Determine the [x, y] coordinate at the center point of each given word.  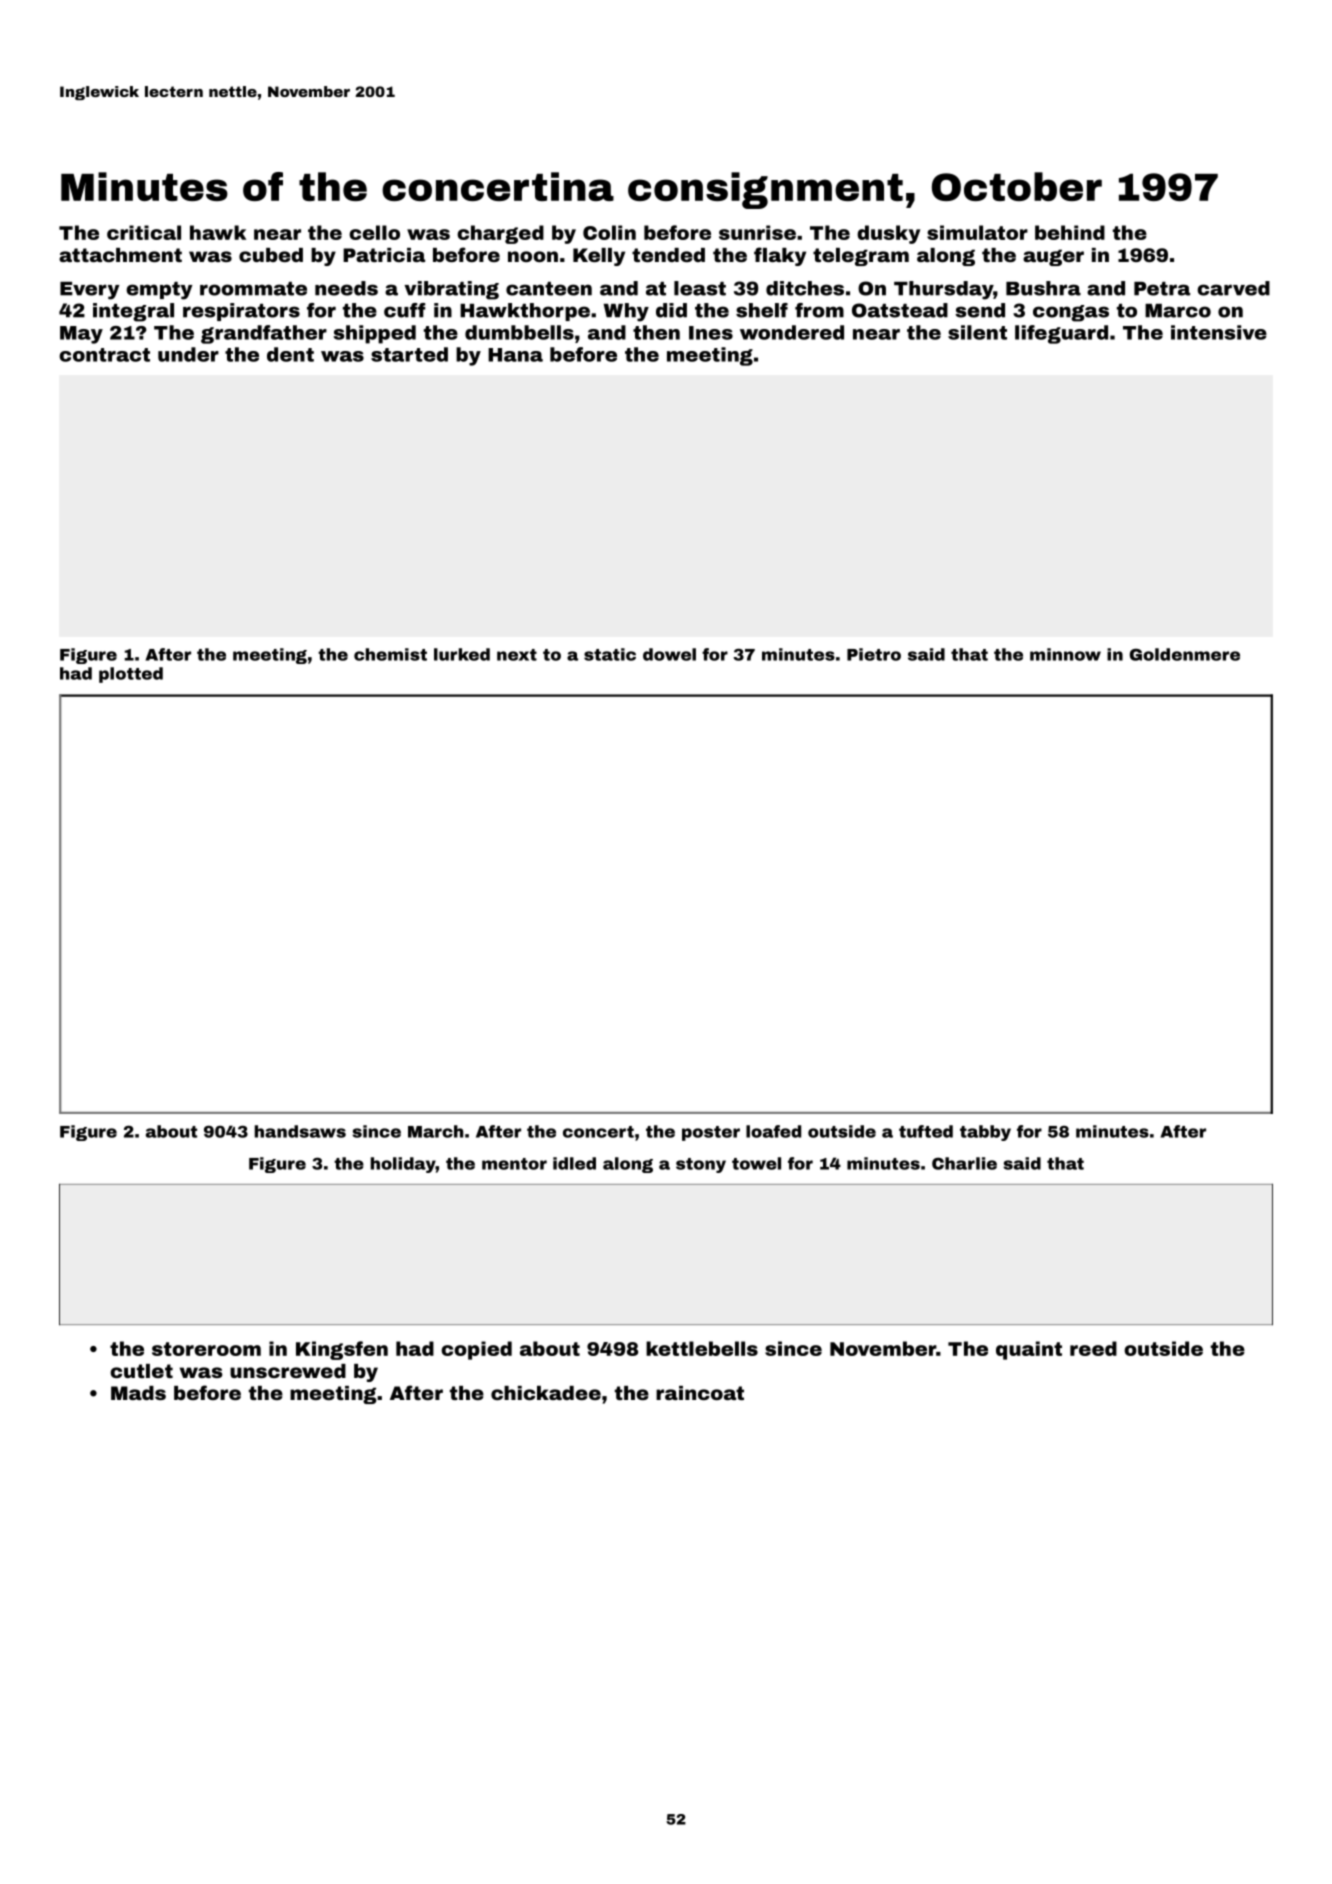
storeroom [206, 1349]
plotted [131, 675]
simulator [977, 232]
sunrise [757, 232]
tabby [985, 1133]
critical [144, 232]
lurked [462, 654]
